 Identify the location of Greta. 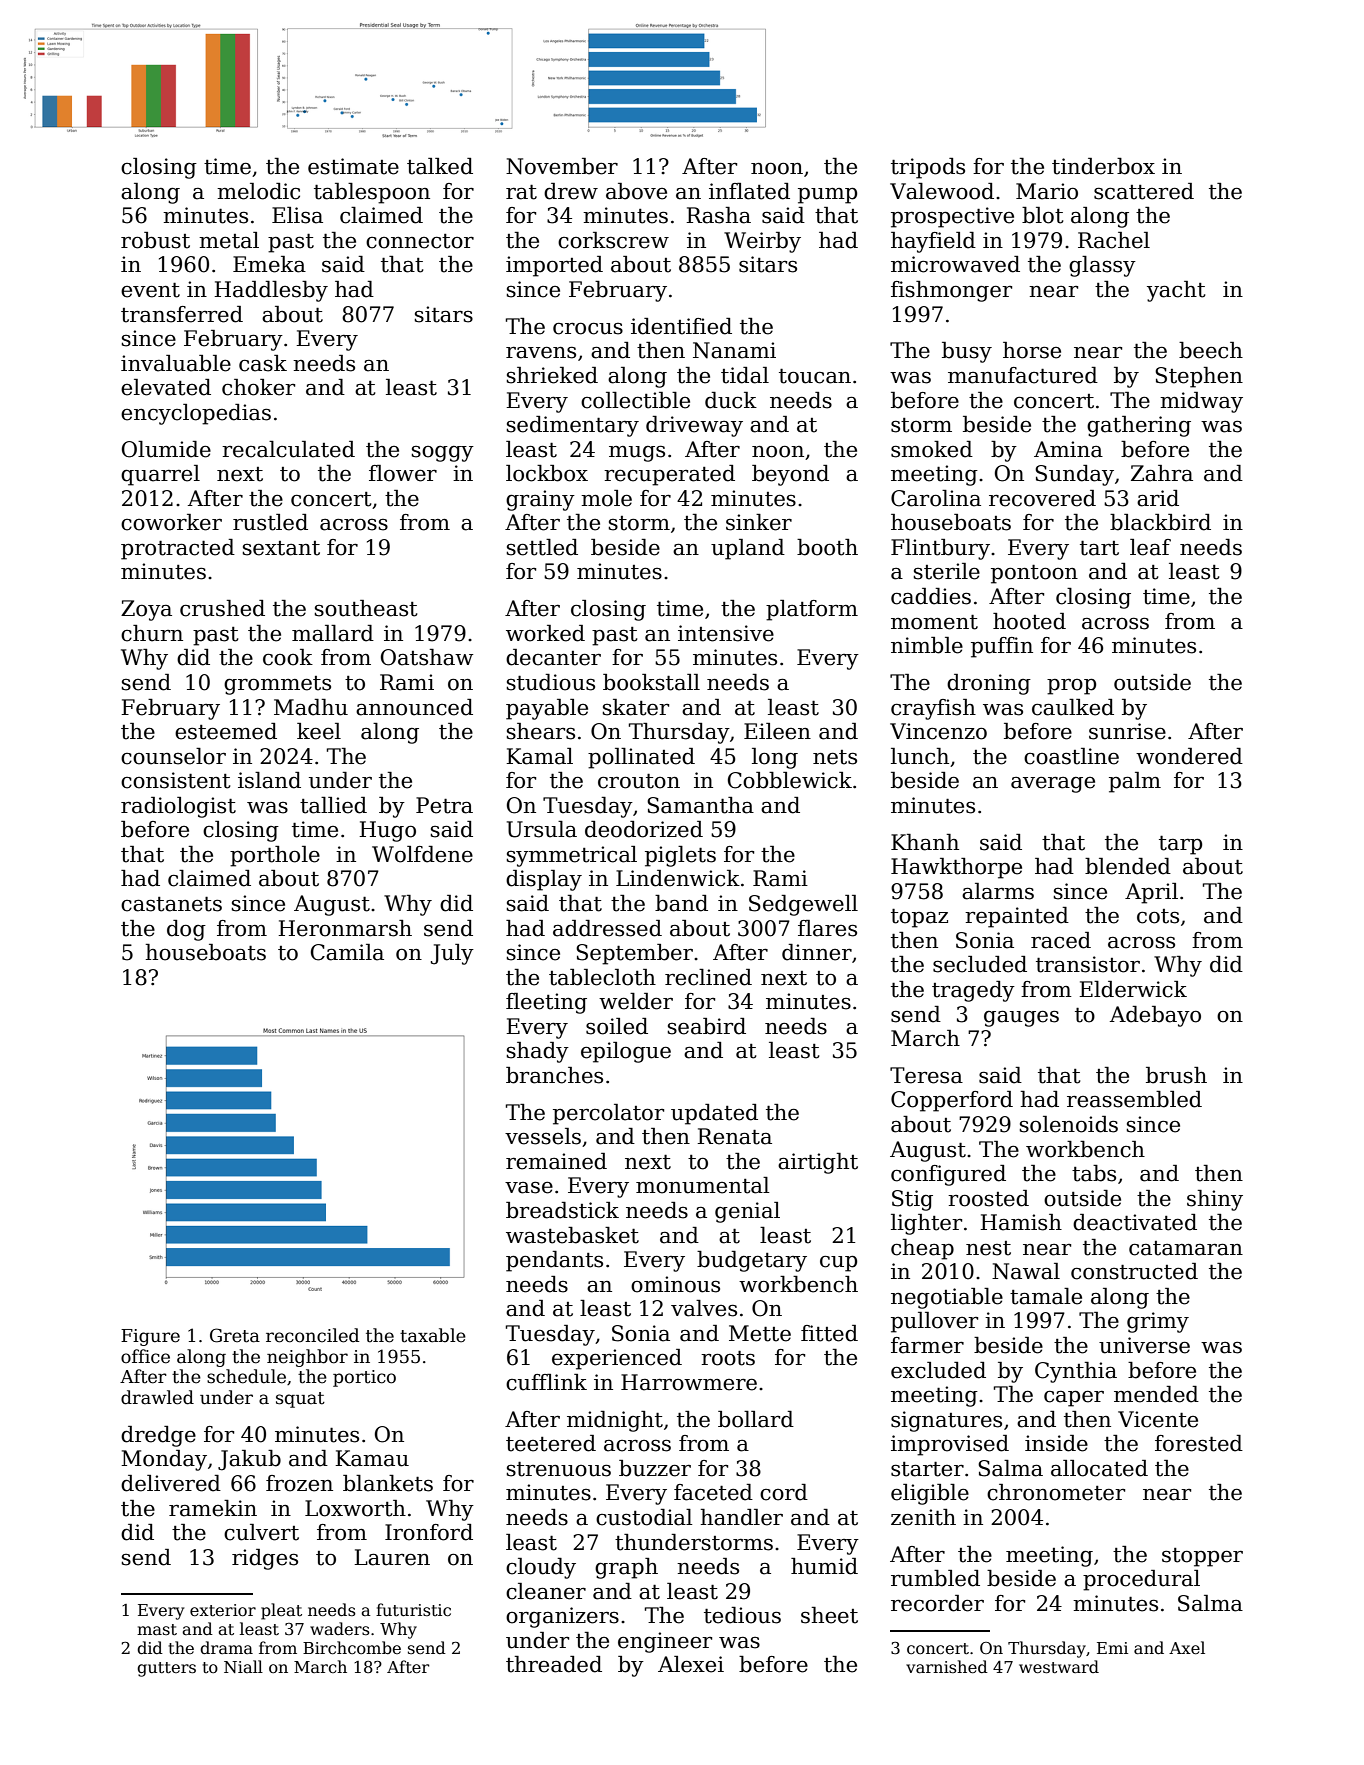
(235, 1335).
